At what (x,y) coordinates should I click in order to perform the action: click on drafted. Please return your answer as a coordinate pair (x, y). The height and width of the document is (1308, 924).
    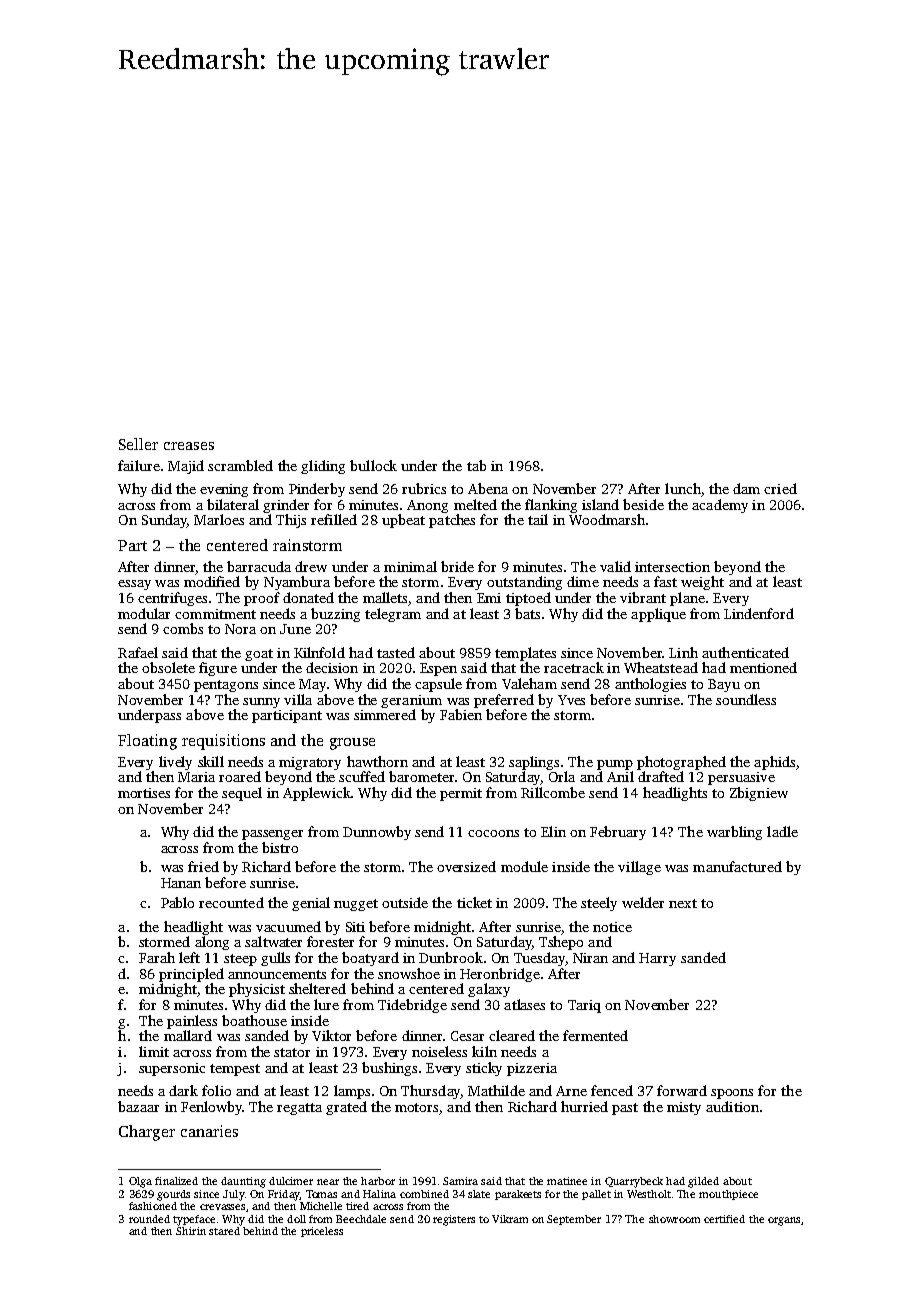
    Looking at the image, I should click on (661, 776).
